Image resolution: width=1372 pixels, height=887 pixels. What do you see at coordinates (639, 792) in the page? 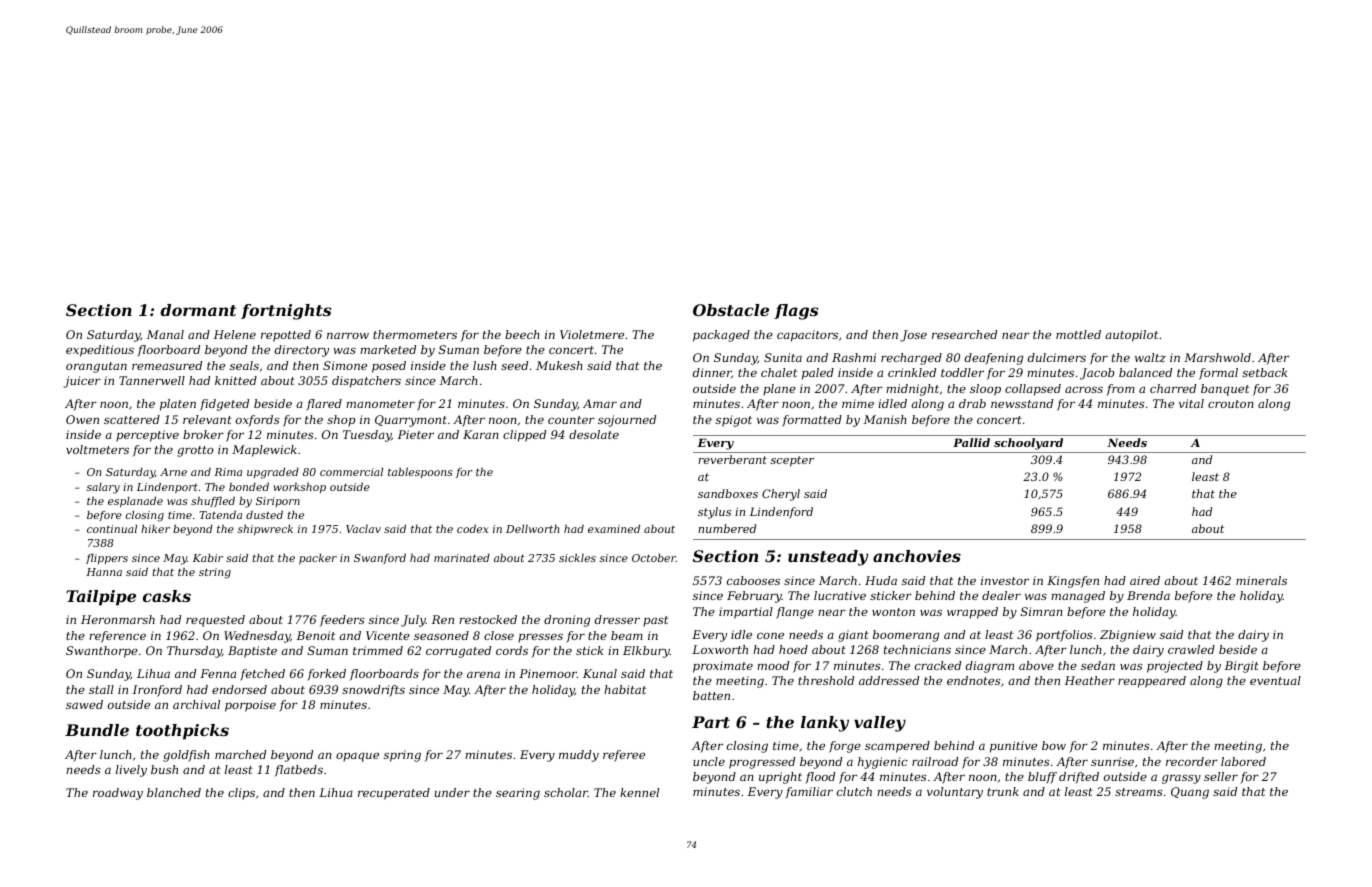
I see `kennel` at bounding box center [639, 792].
